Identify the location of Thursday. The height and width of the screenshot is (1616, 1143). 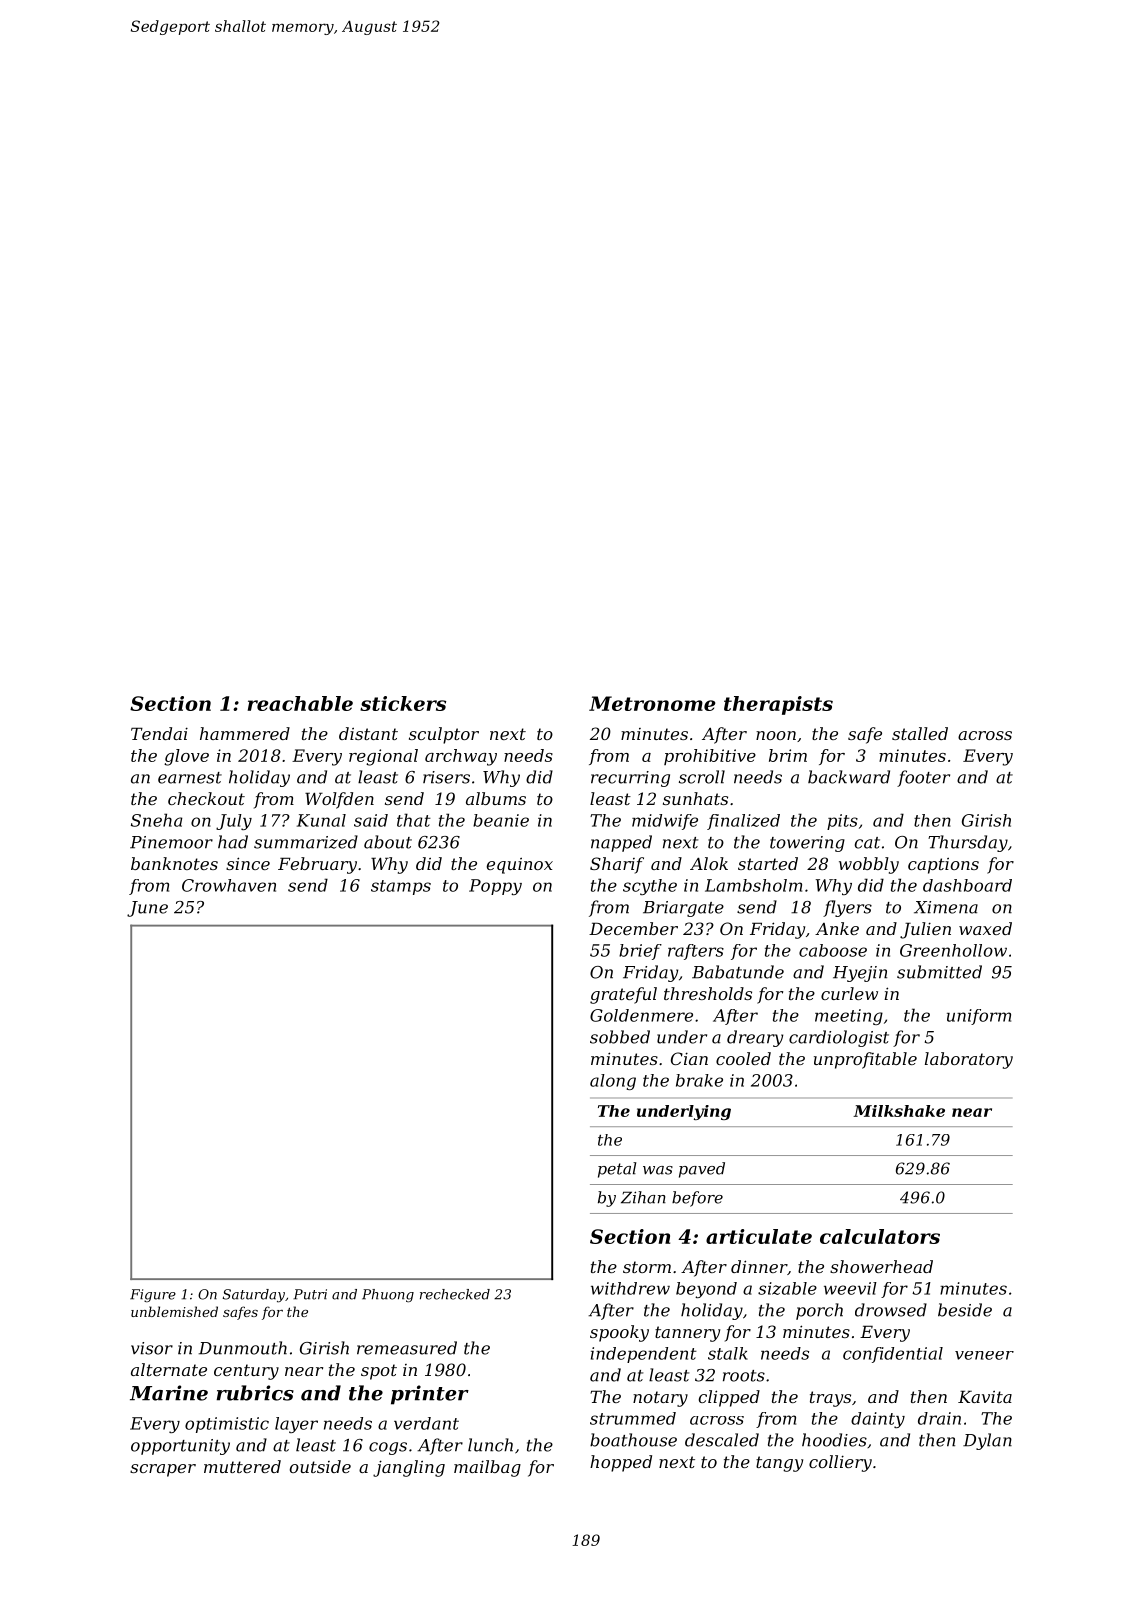
(968, 843).
